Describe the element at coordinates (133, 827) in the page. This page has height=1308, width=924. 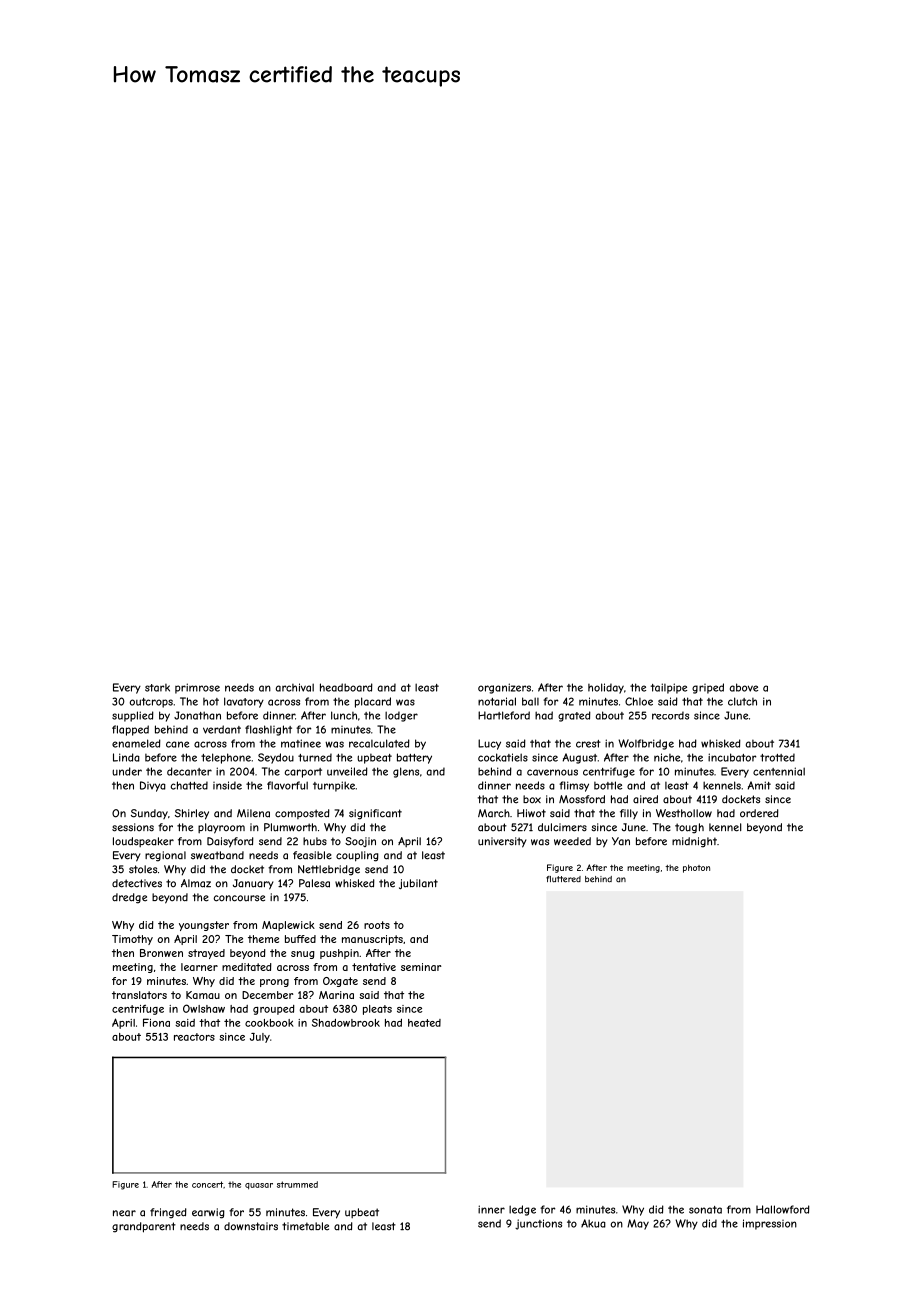
I see `sessions` at that location.
